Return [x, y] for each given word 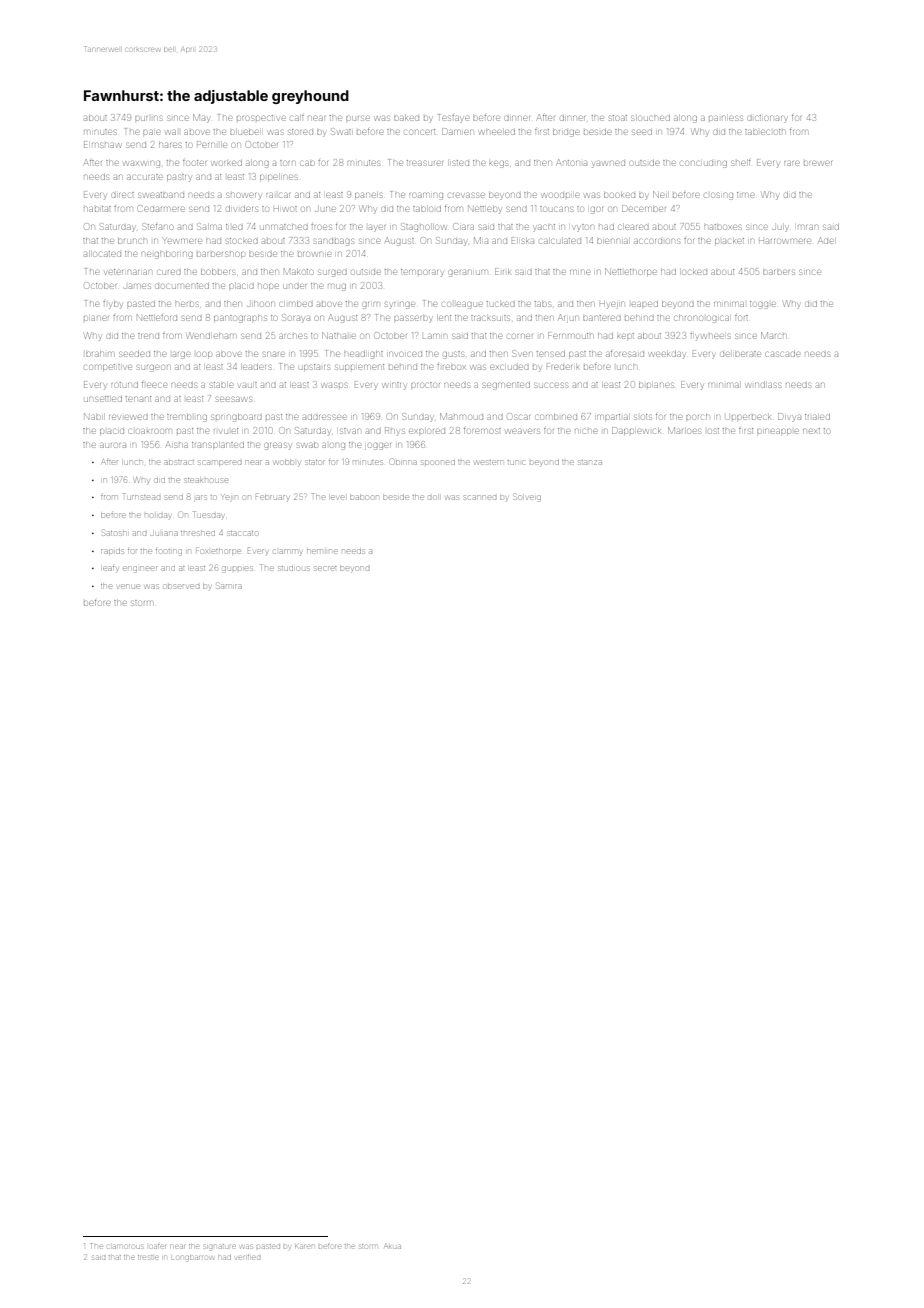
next [811, 431]
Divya [789, 417]
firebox [451, 367]
